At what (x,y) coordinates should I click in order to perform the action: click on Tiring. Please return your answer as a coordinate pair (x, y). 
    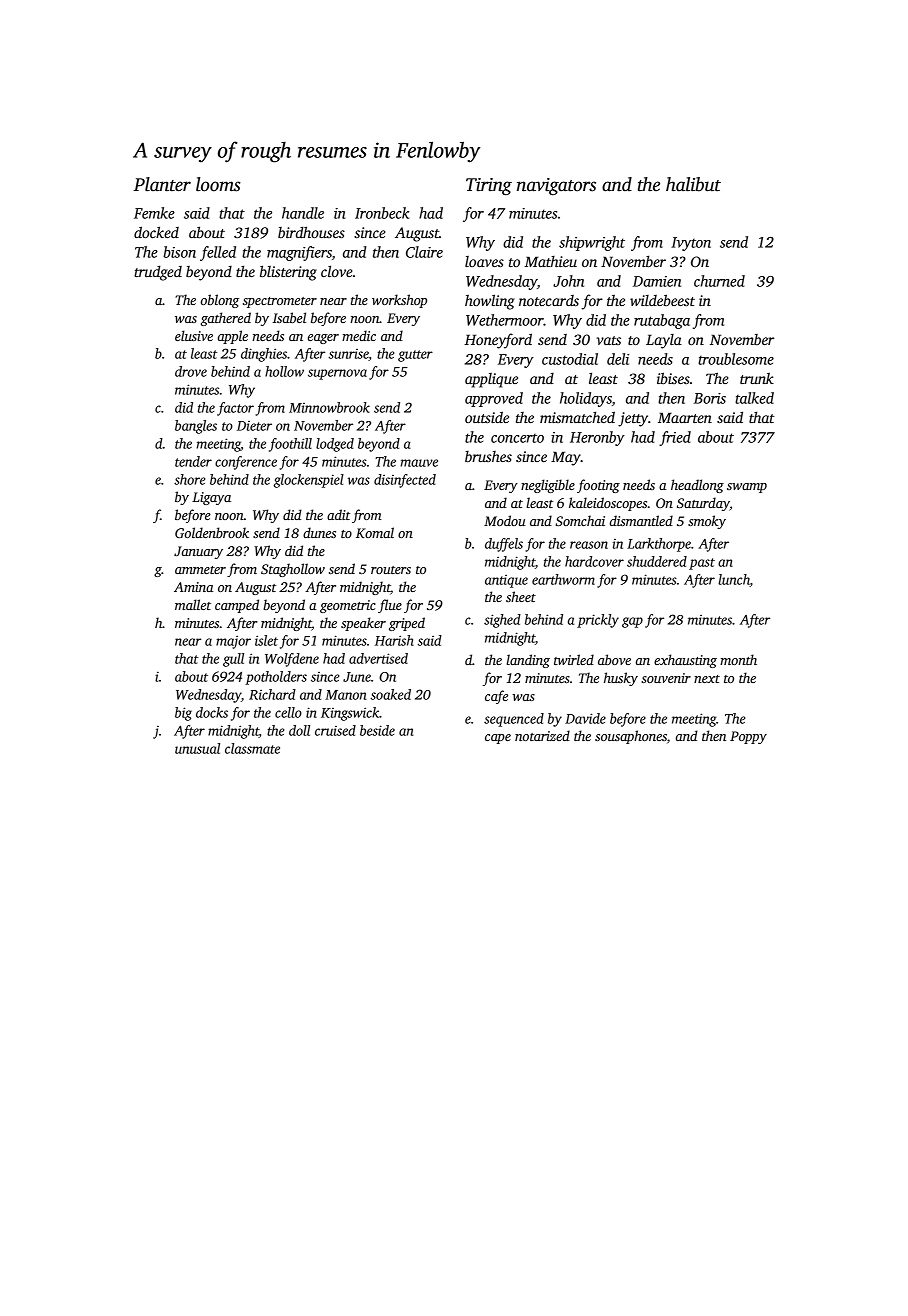
    Looking at the image, I should click on (489, 186).
